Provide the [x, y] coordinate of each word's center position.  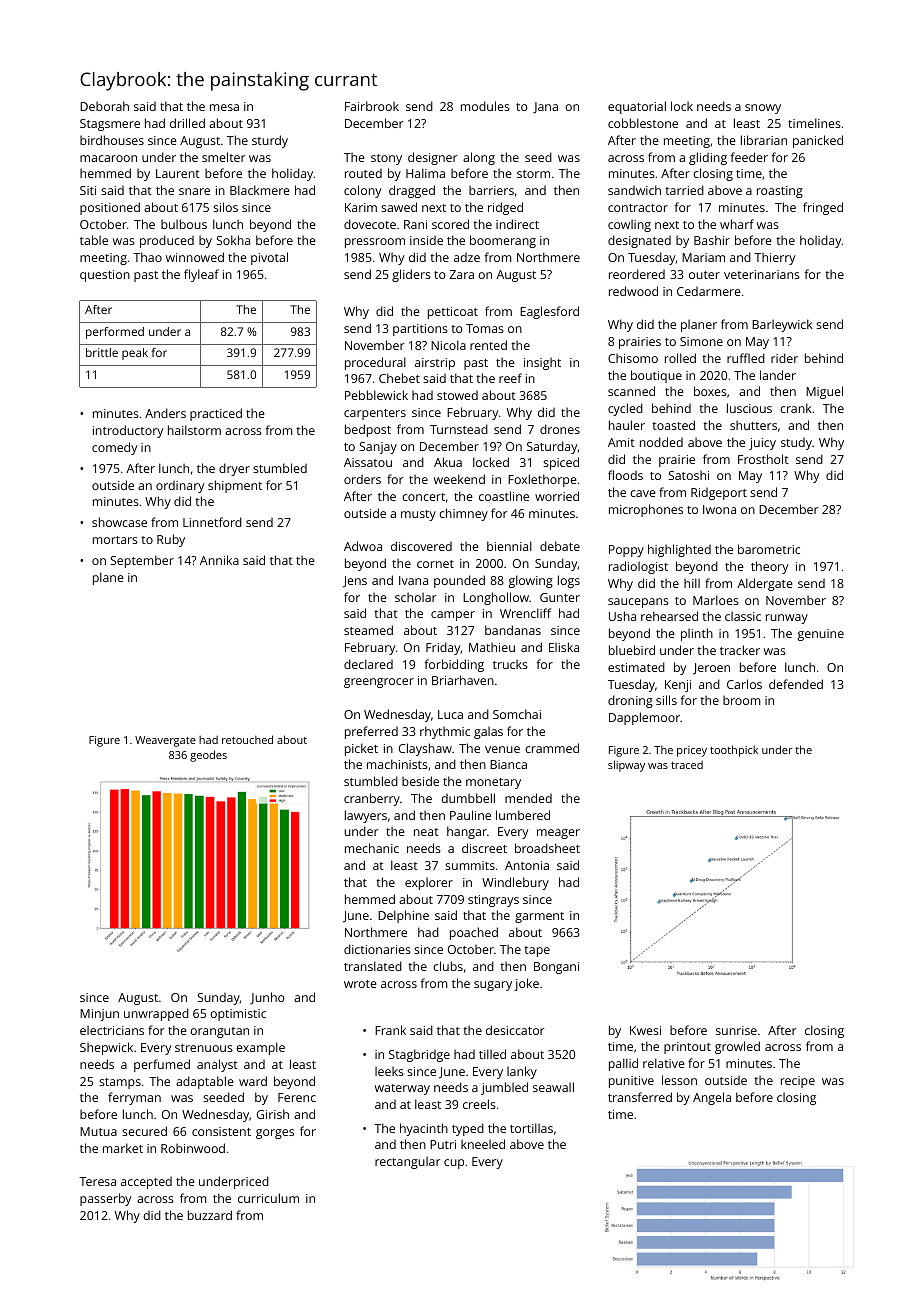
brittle [102, 352]
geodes [208, 756]
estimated [636, 667]
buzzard [210, 1215]
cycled [625, 409]
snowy [763, 109]
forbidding [454, 665]
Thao [147, 257]
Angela [712, 1098]
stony [386, 159]
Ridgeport [719, 494]
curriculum [268, 1198]
